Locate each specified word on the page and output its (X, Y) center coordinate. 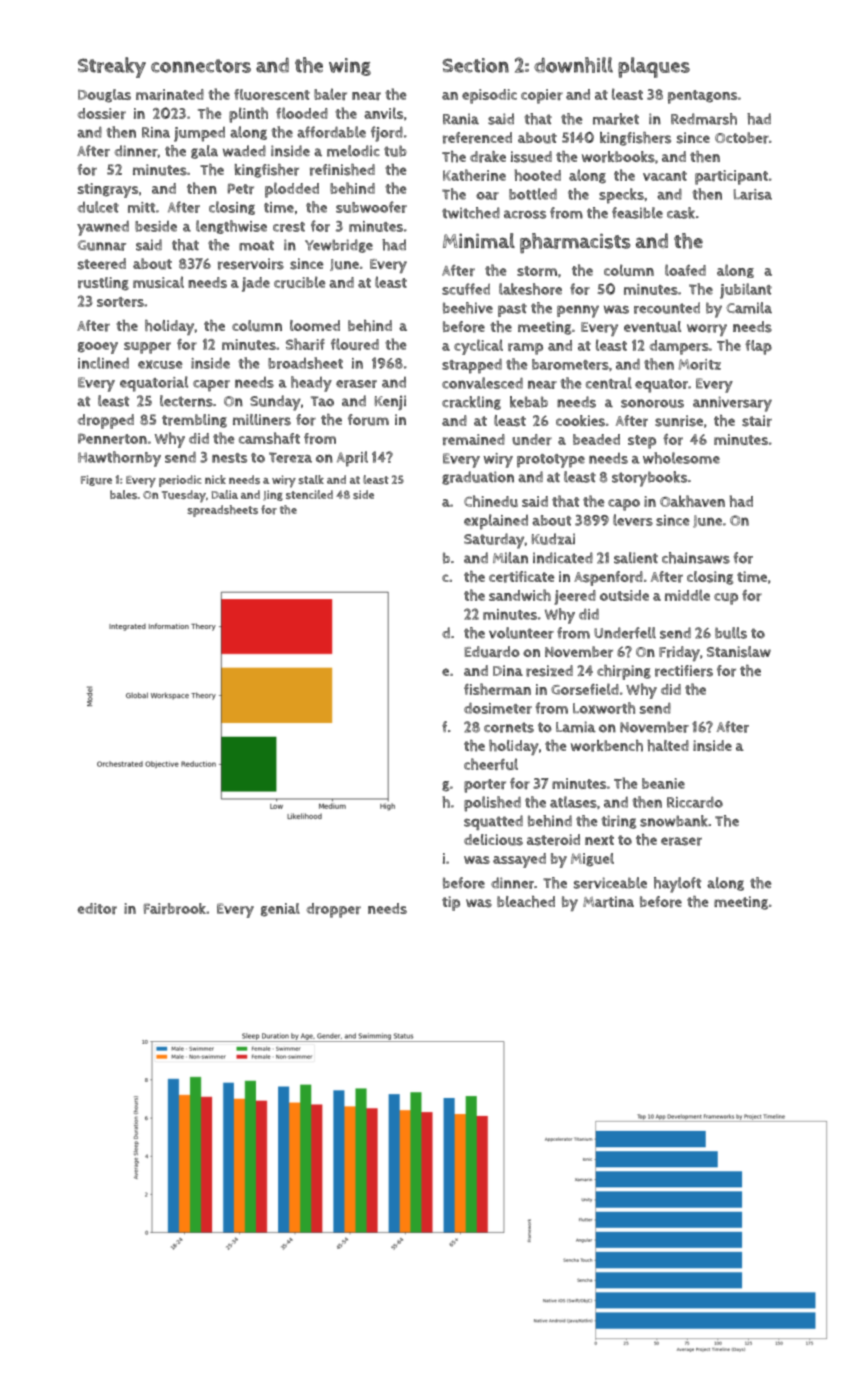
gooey (98, 348)
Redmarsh (704, 119)
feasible (637, 213)
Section (475, 65)
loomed (315, 325)
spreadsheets (222, 511)
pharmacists (575, 243)
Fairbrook (175, 909)
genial (280, 910)
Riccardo (695, 802)
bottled (533, 194)
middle (687, 595)
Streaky (112, 67)
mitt (141, 207)
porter (485, 786)
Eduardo (492, 652)
